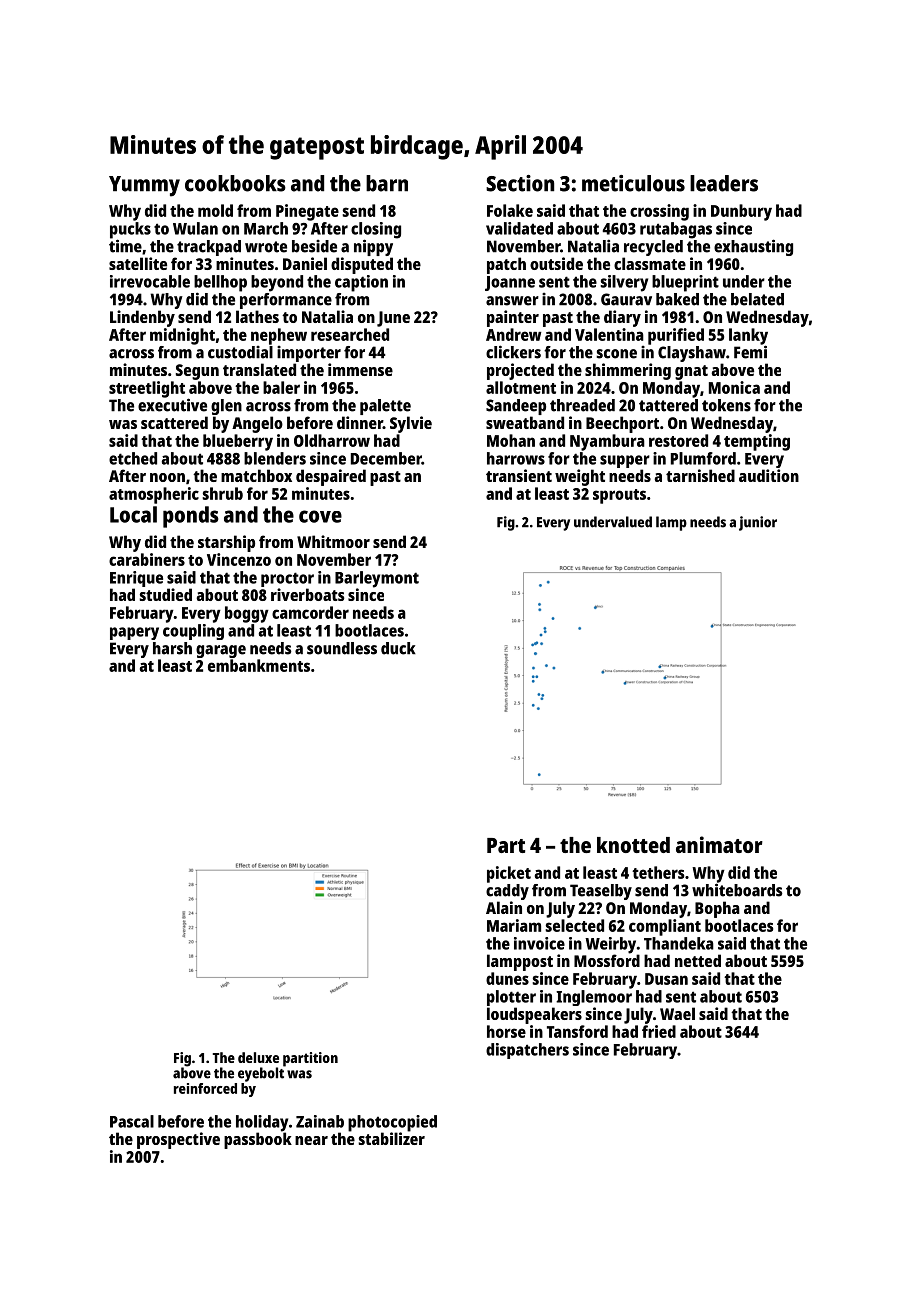 The image size is (924, 1314). What do you see at coordinates (239, 559) in the screenshot?
I see `Vincenzo` at bounding box center [239, 559].
